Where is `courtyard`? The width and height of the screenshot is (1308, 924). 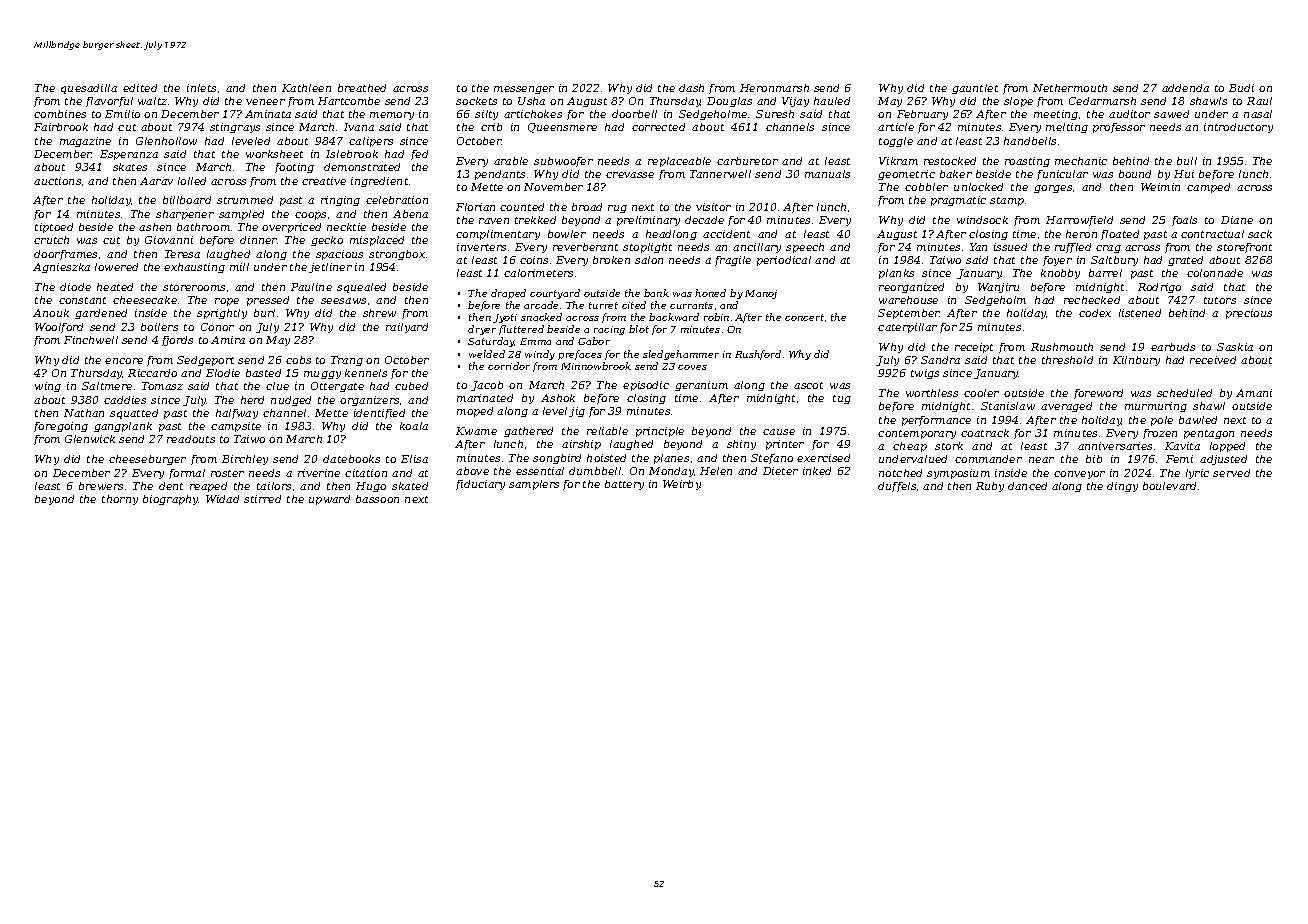 courtyard is located at coordinates (555, 294).
